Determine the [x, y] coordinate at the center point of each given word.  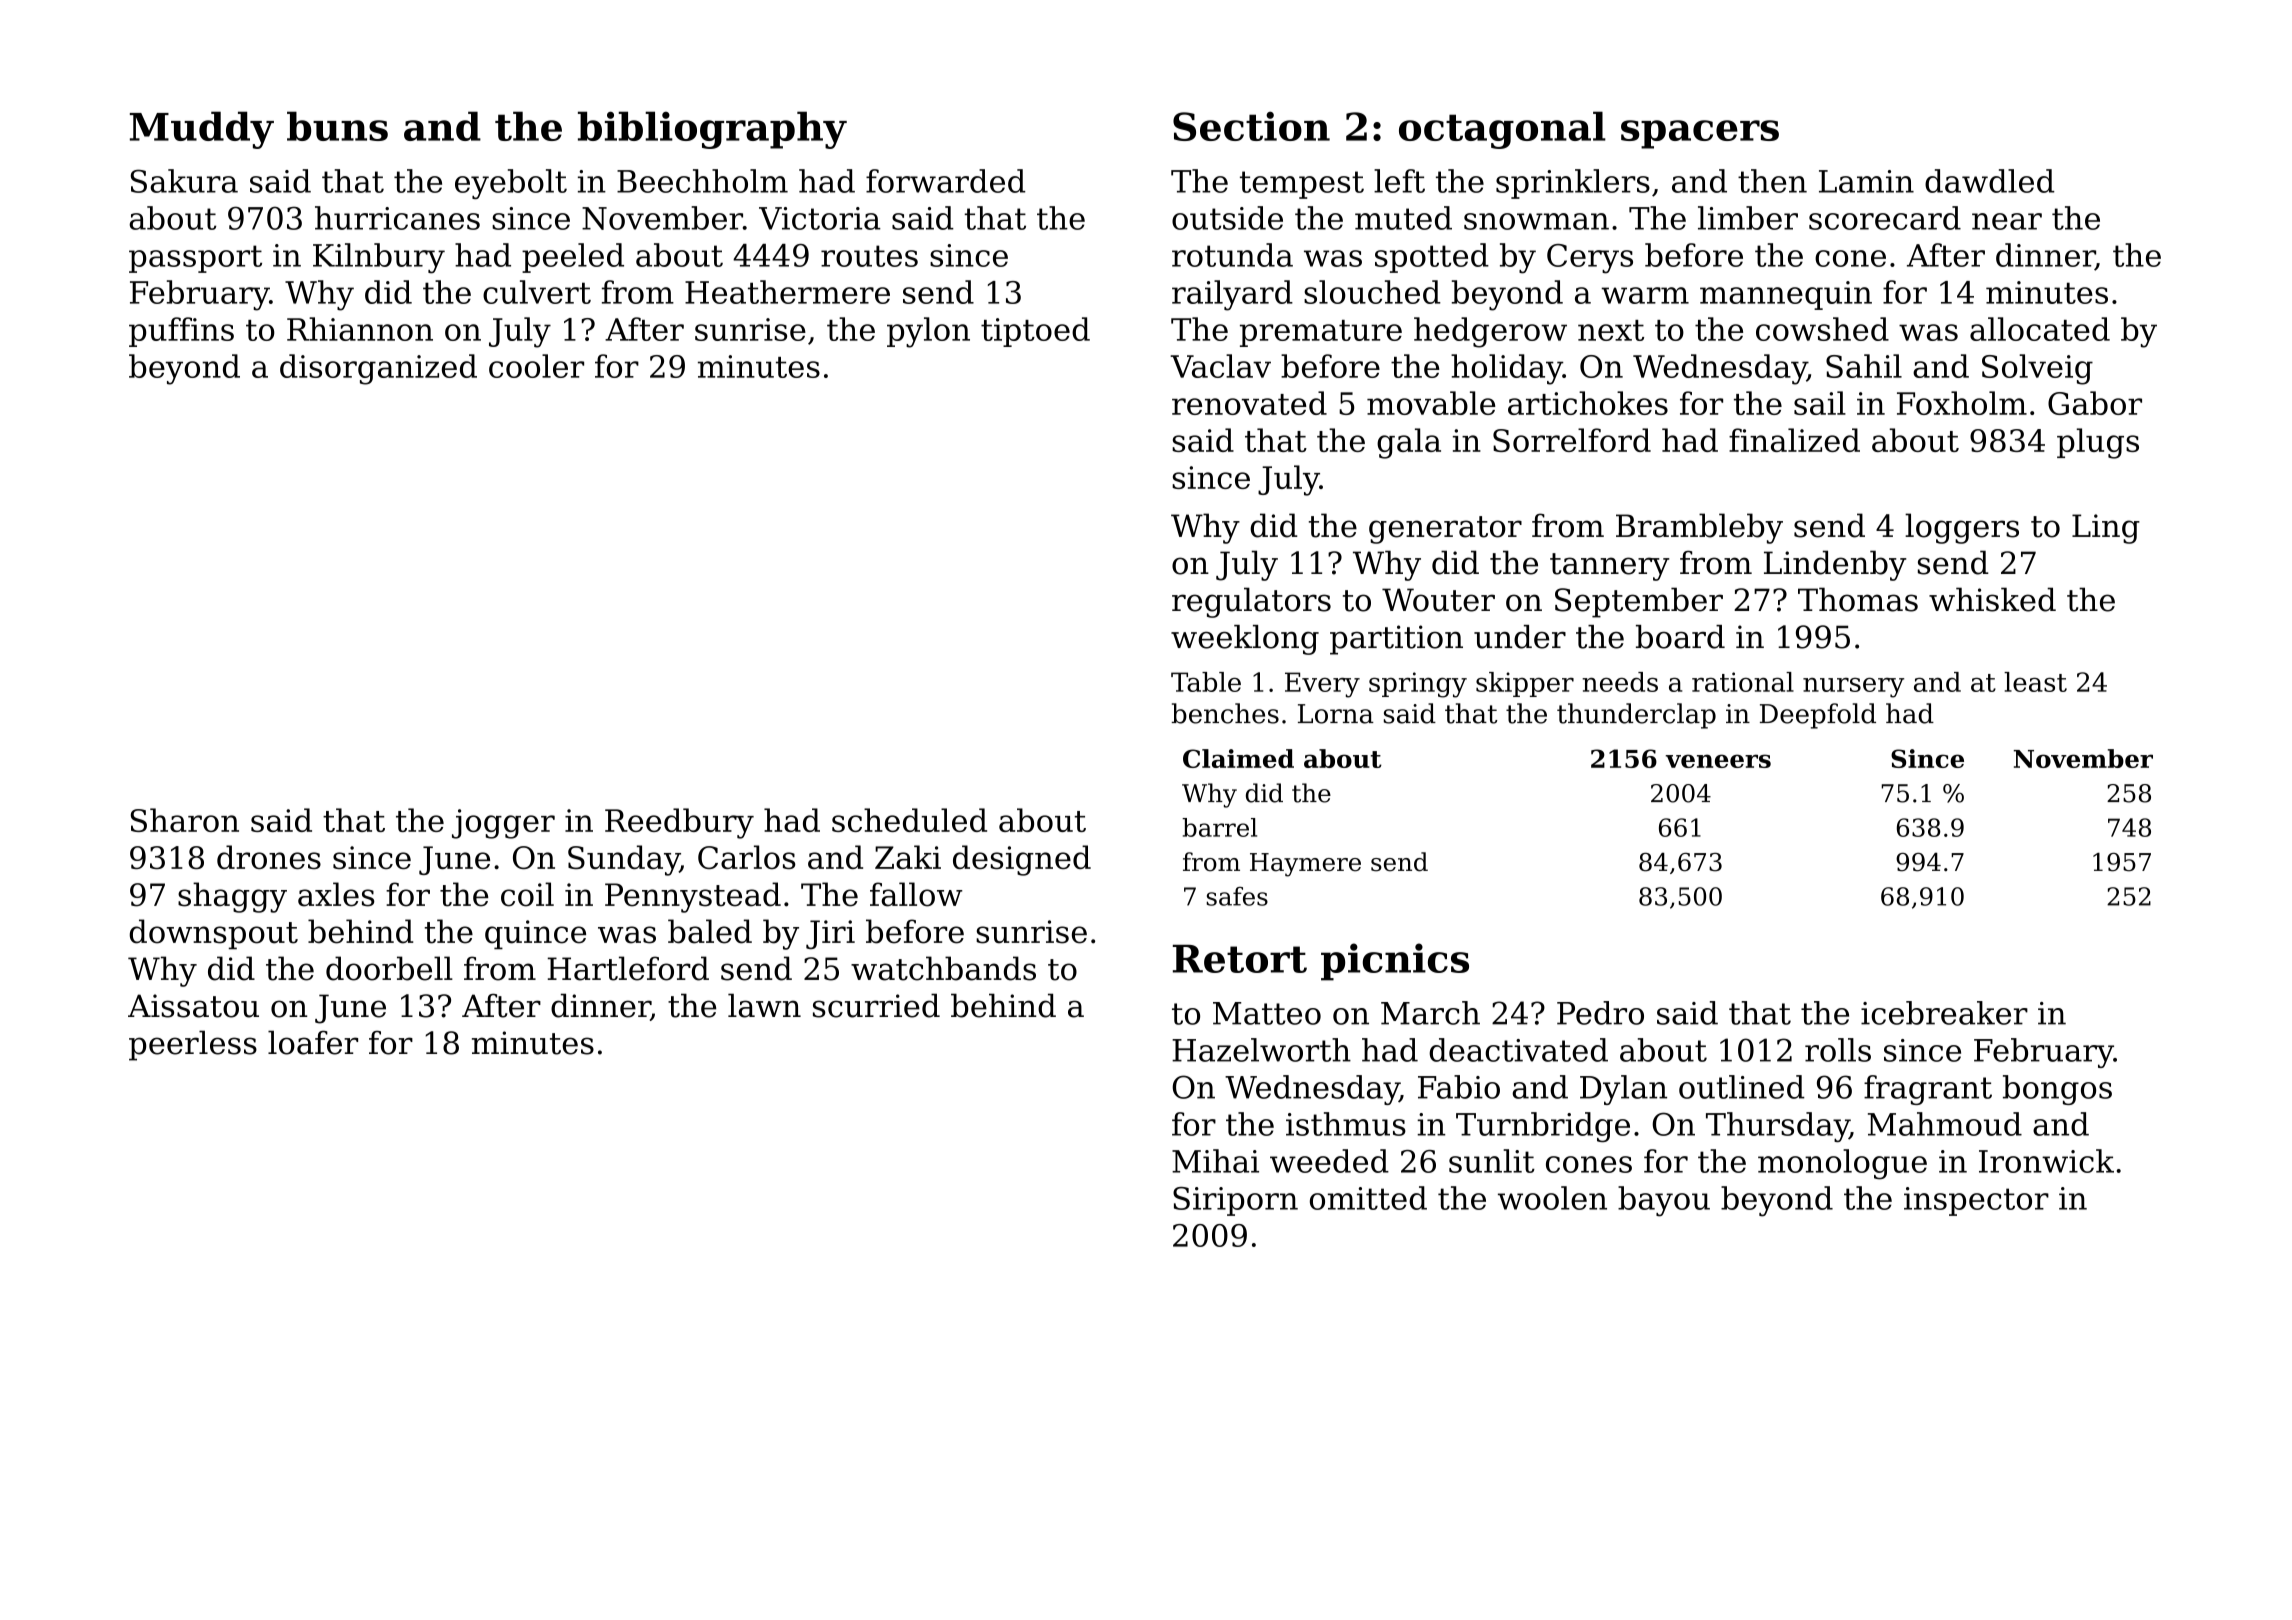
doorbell [389, 968]
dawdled [1990, 181]
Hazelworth [1261, 1050]
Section [1251, 126]
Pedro [1600, 1013]
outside [1227, 218]
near [2007, 221]
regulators [1251, 602]
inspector [1976, 1201]
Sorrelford [1572, 440]
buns [337, 126]
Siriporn [1235, 1201]
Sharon [185, 820]
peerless [193, 1045]
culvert [537, 292]
